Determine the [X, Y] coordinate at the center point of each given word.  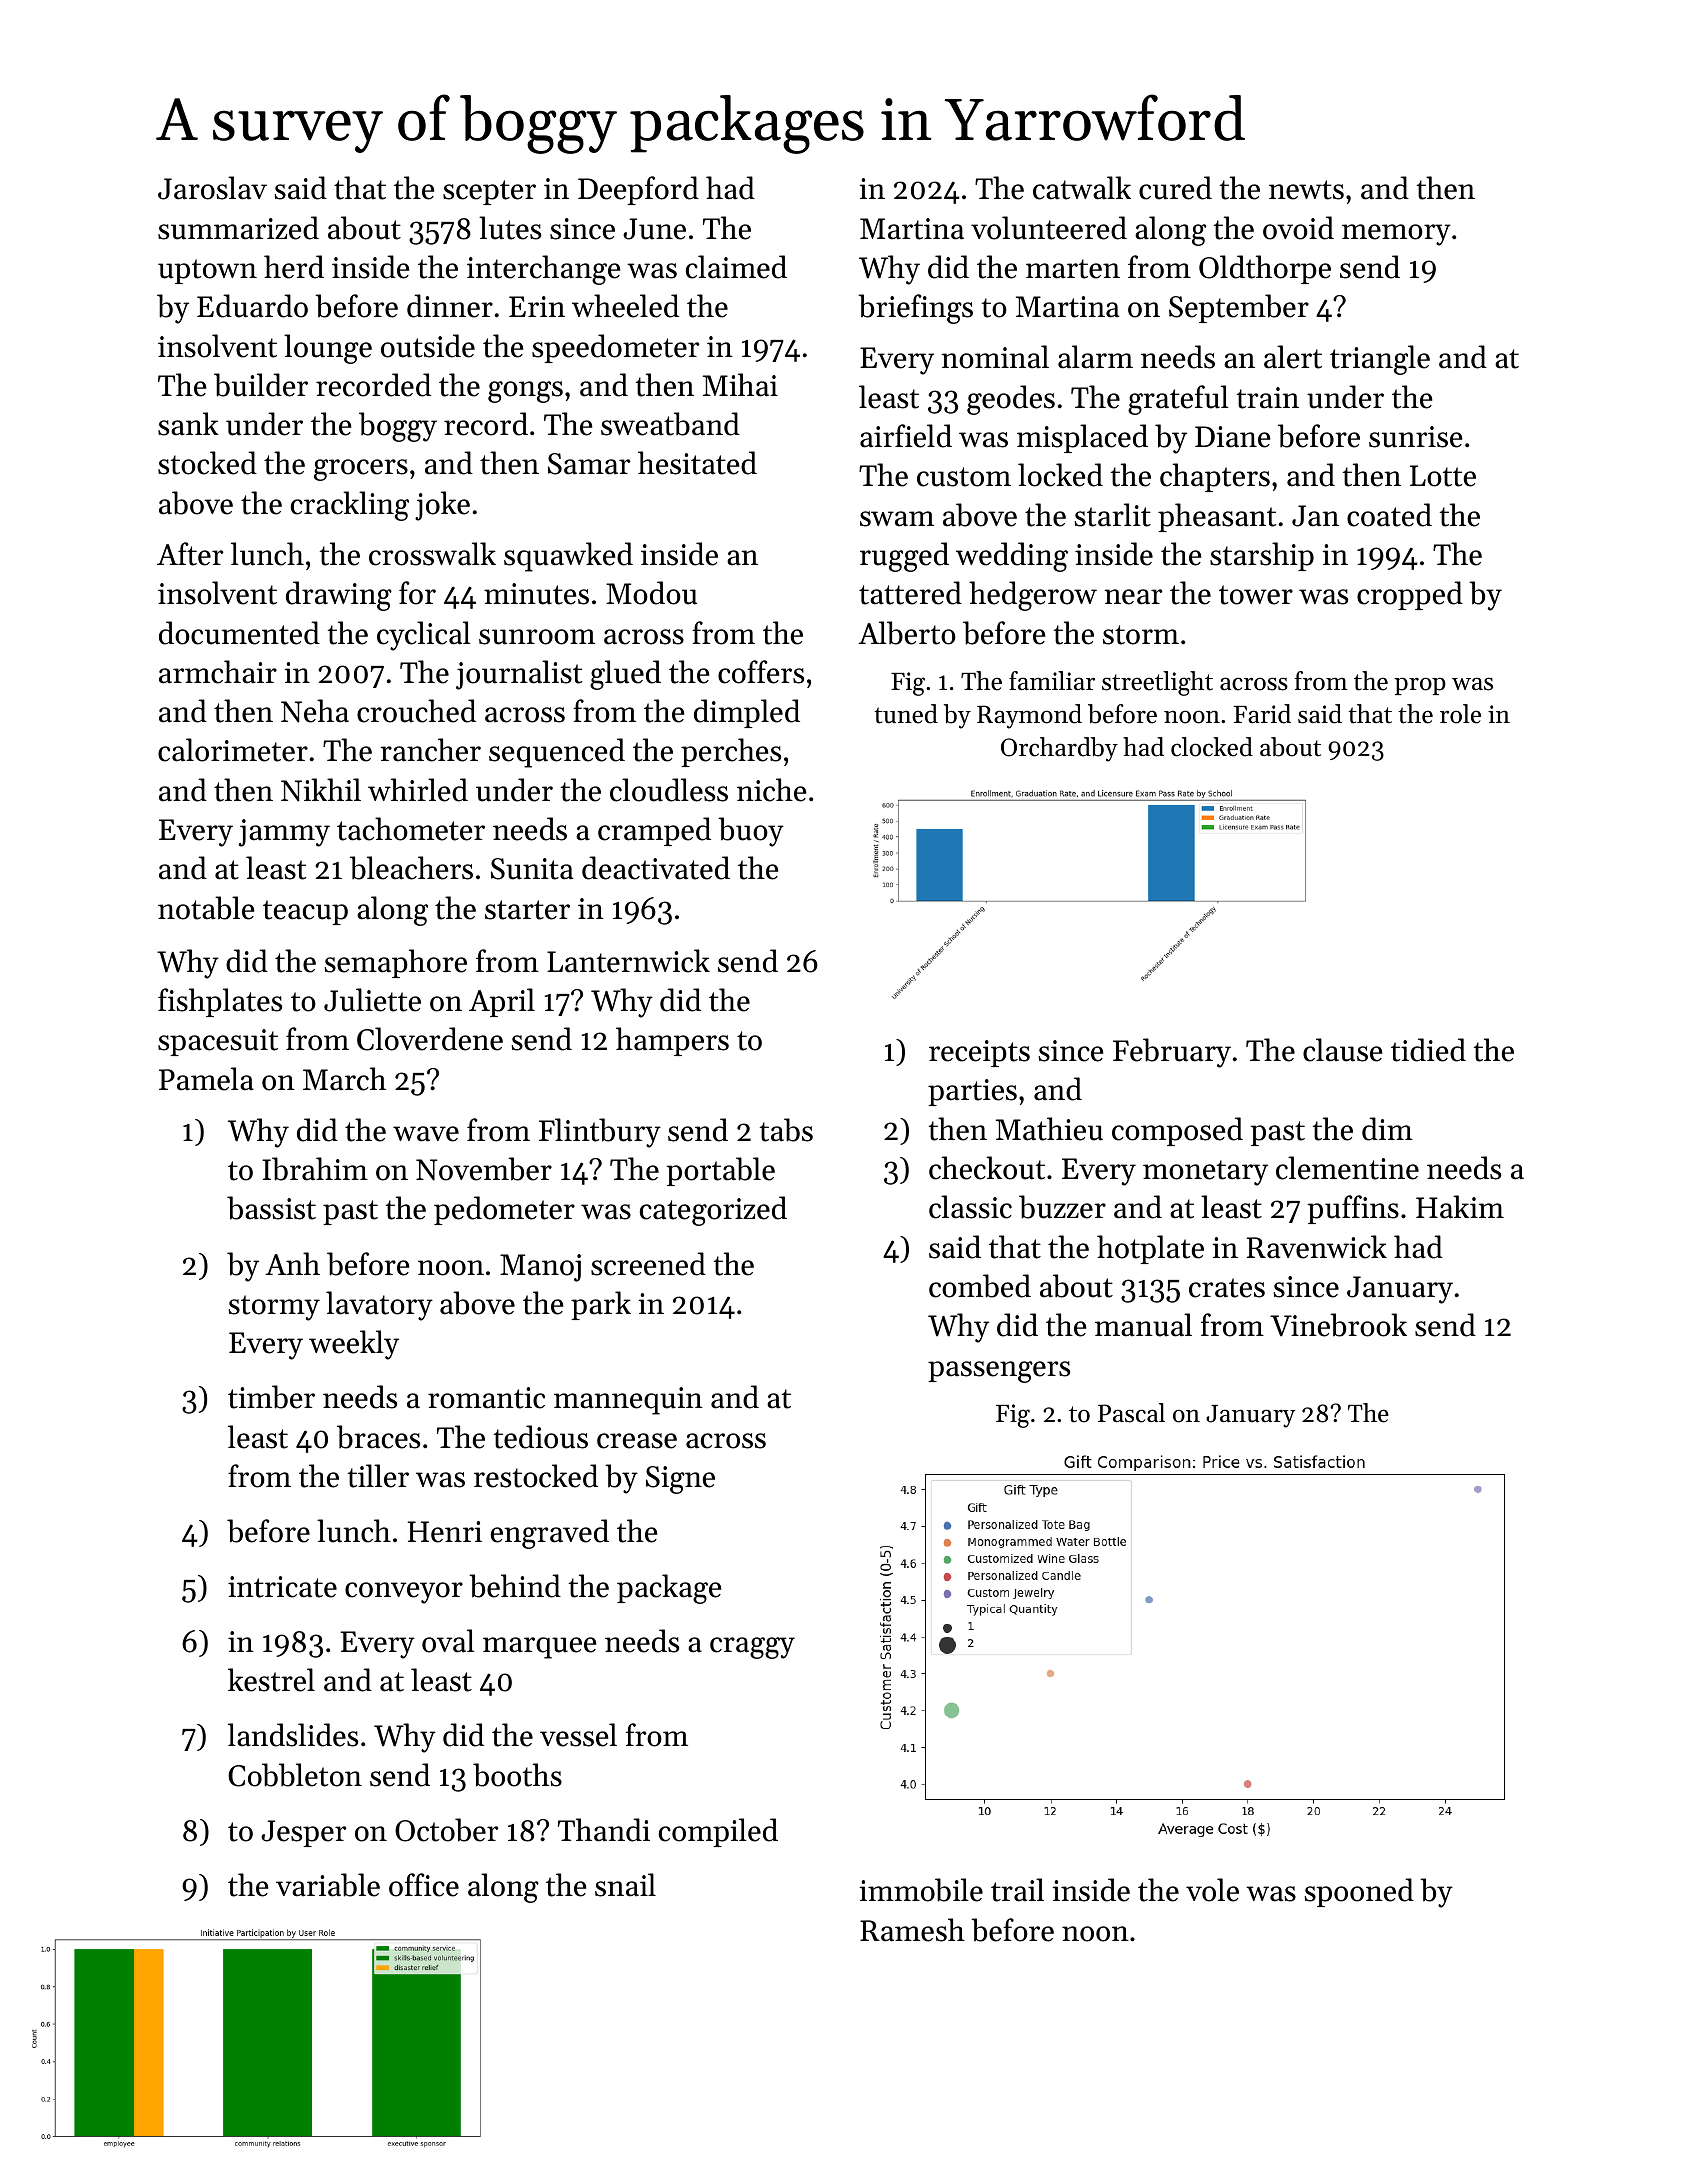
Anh [292, 1263]
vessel [578, 1735]
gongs [525, 392]
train [1268, 398]
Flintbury [600, 1133]
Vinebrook [1338, 1325]
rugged [904, 557]
